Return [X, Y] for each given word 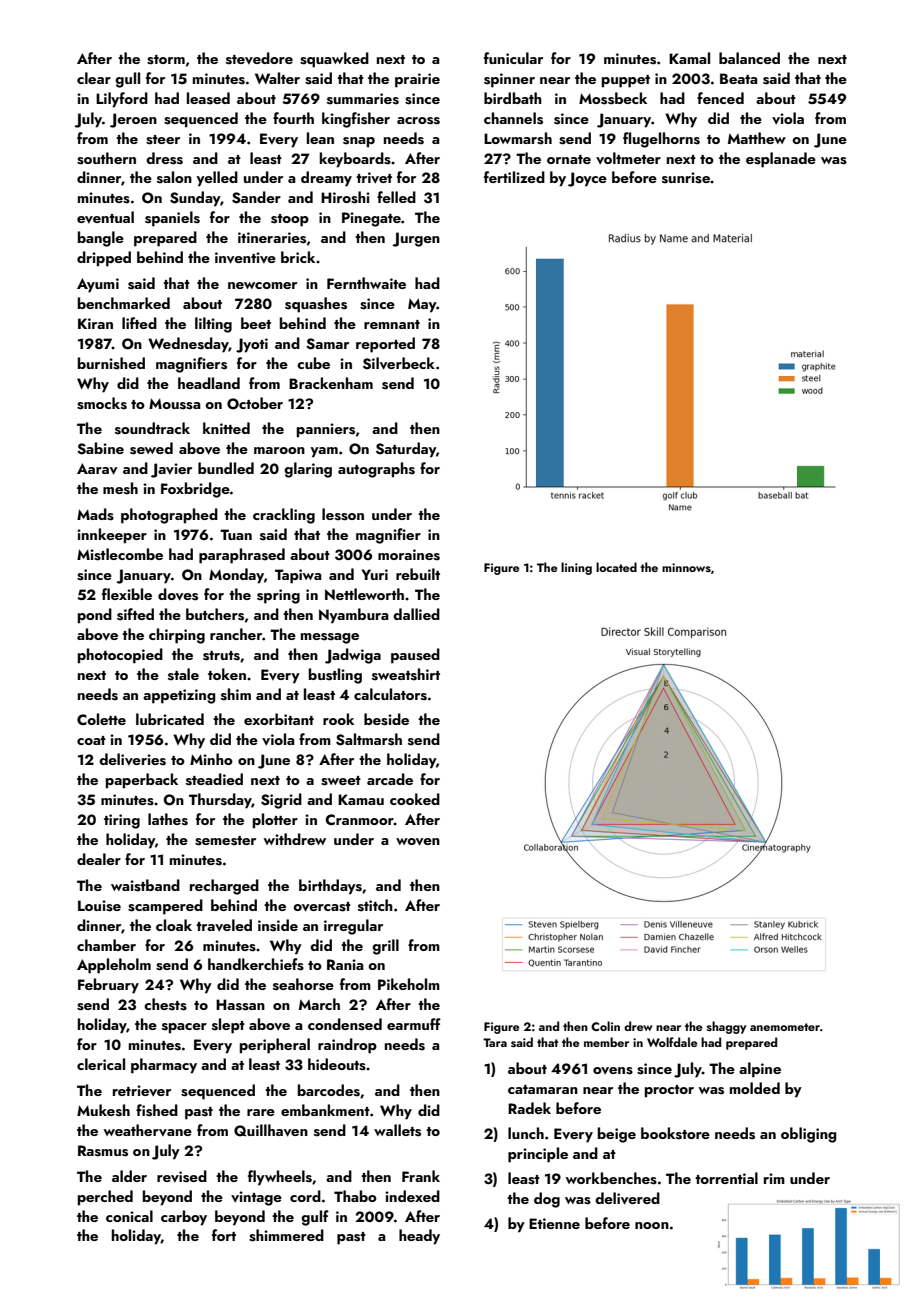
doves [178, 594]
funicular [513, 58]
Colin [605, 1026]
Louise [99, 906]
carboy [184, 1218]
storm [166, 60]
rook [338, 719]
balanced [749, 58]
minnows [686, 567]
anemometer [785, 1027]
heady [419, 1237]
